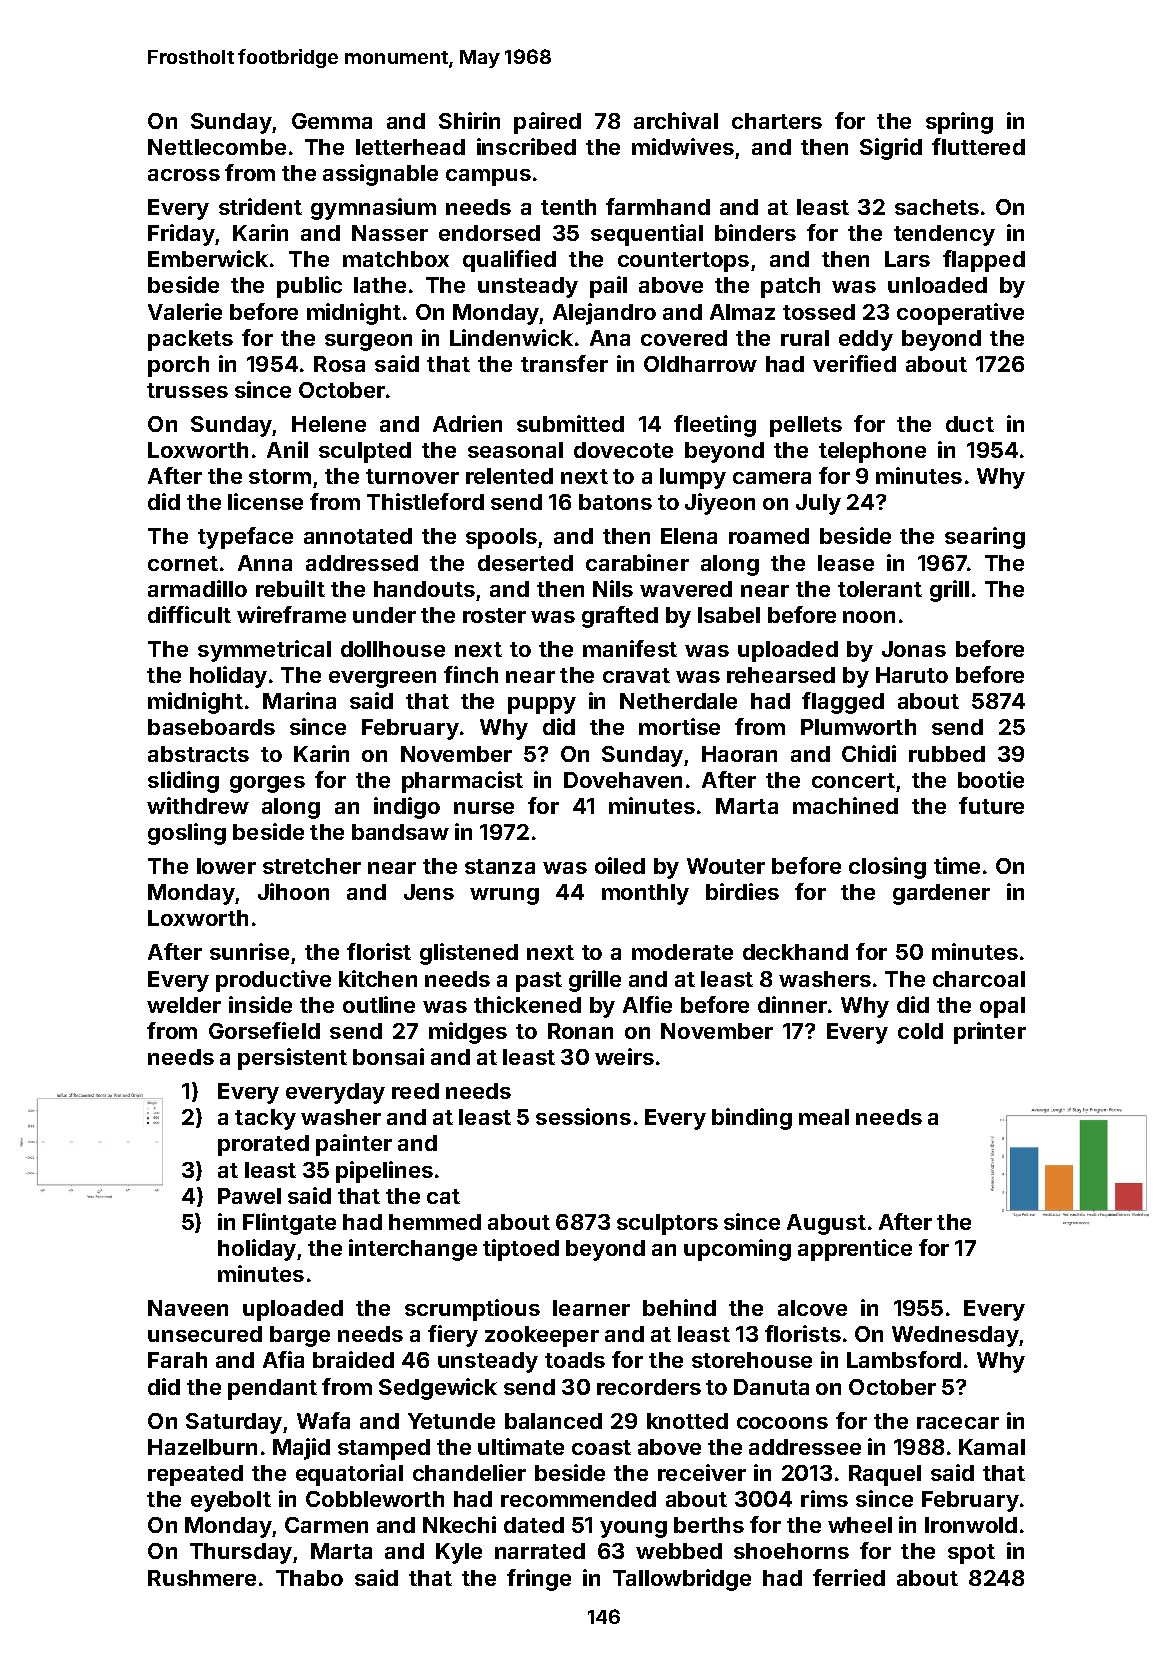  Describe the element at coordinates (472, 1310) in the screenshot. I see `scrumptious` at that location.
